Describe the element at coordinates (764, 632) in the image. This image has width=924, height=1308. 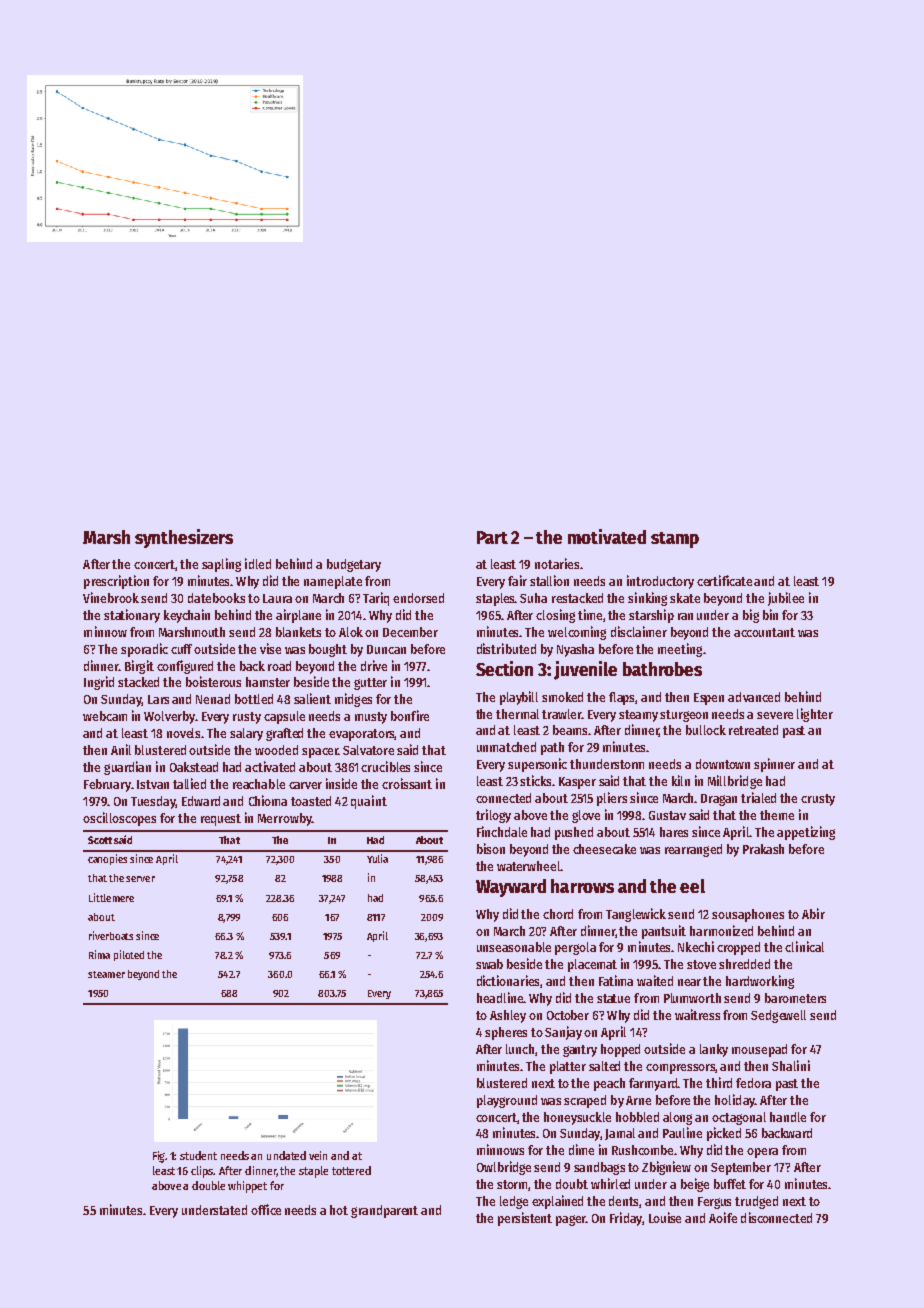
I see `accountant` at that location.
